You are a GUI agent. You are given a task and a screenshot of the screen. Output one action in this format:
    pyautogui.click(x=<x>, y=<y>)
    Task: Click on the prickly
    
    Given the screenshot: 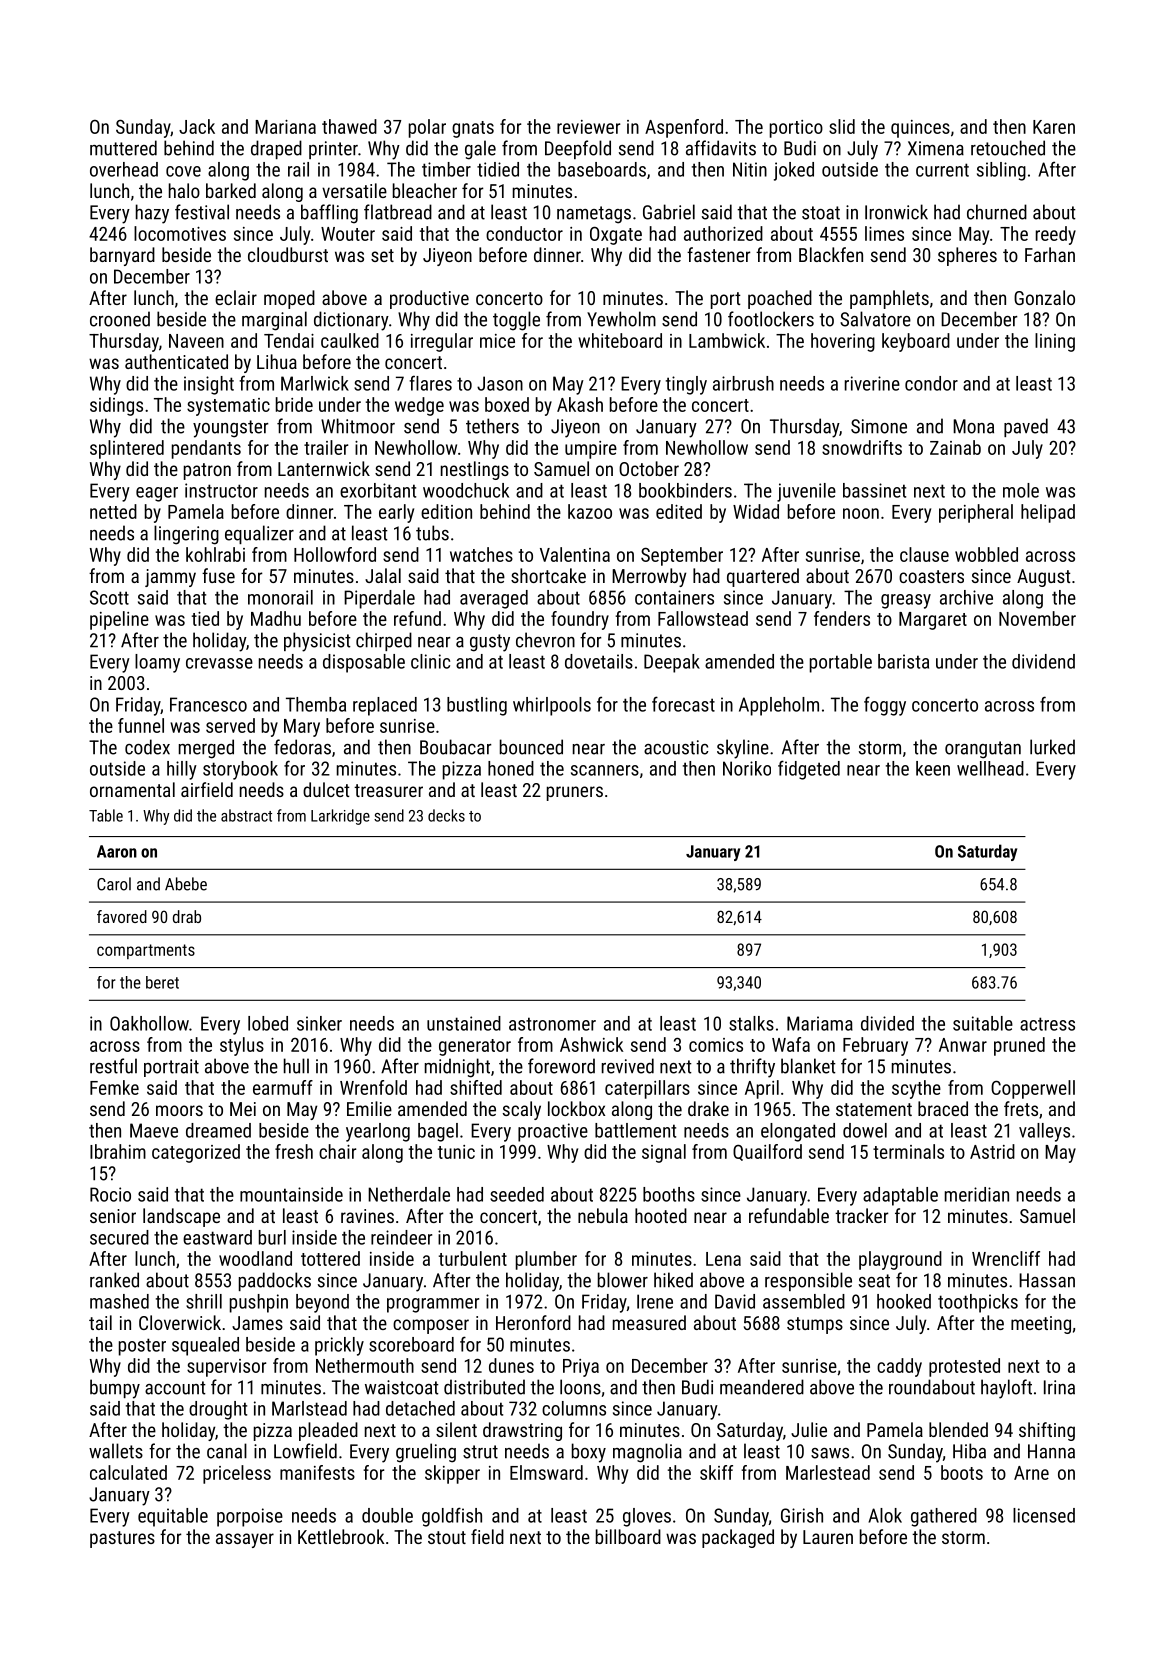 What is the action you would take?
    pyautogui.click(x=339, y=1346)
